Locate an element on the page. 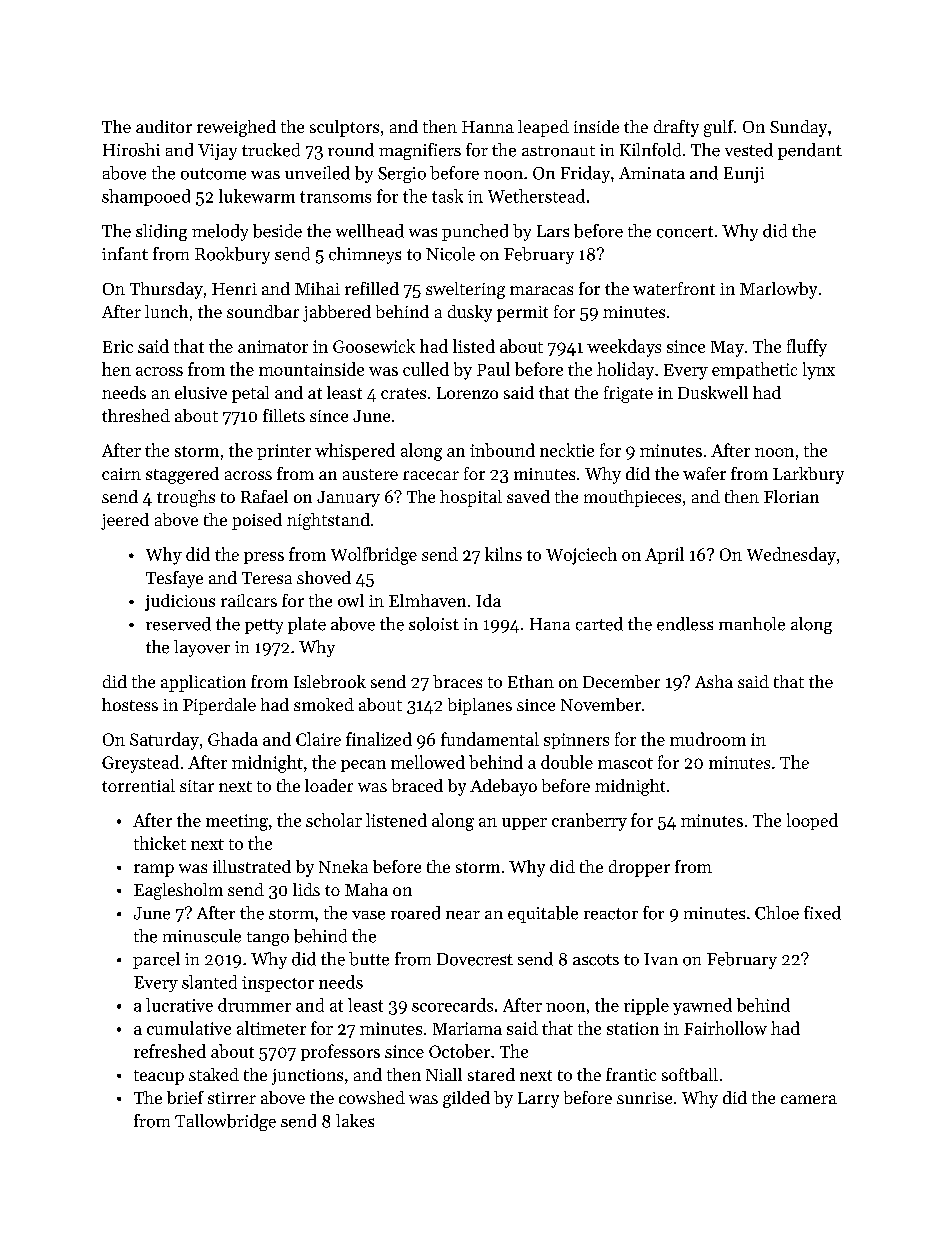 This image has width=952, height=1233. October is located at coordinates (459, 1051).
